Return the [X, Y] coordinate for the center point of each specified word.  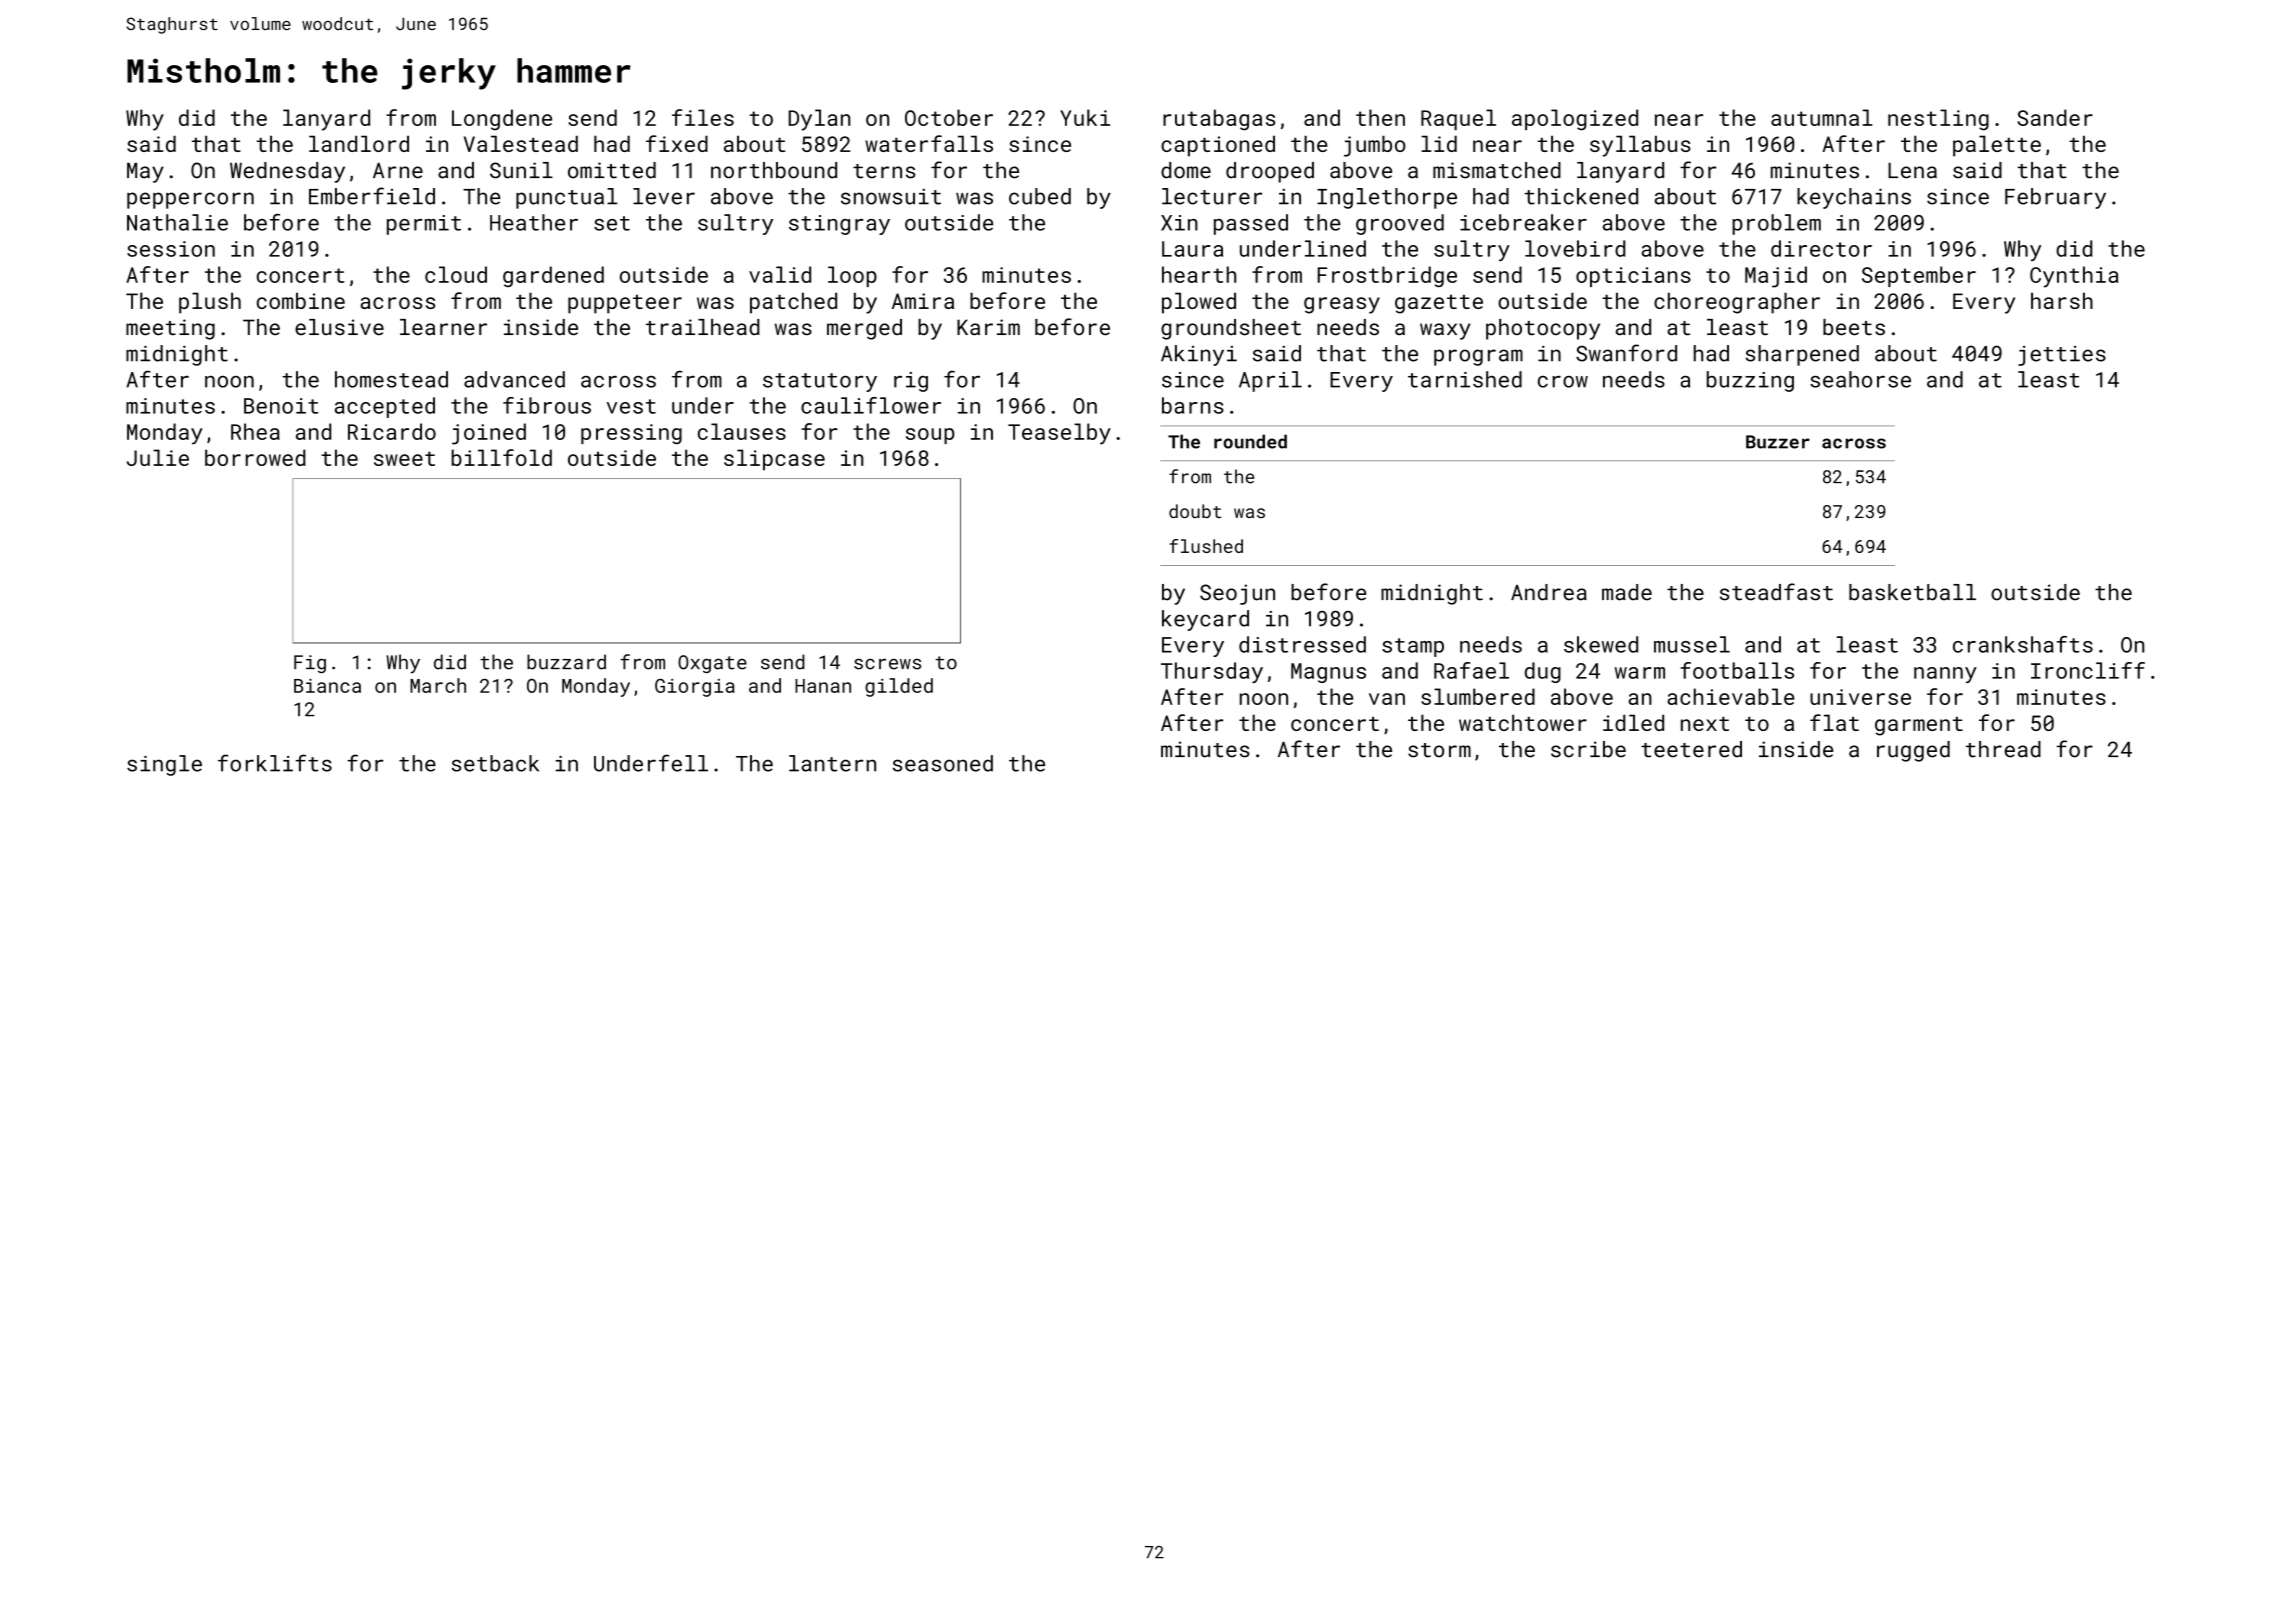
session [171, 249]
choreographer [1737, 303]
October [949, 117]
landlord [359, 143]
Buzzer [1778, 442]
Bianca [327, 686]
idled [1633, 722]
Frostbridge [1387, 276]
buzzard [566, 662]
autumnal [1821, 117]
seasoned [943, 763]
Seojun [1237, 594]
